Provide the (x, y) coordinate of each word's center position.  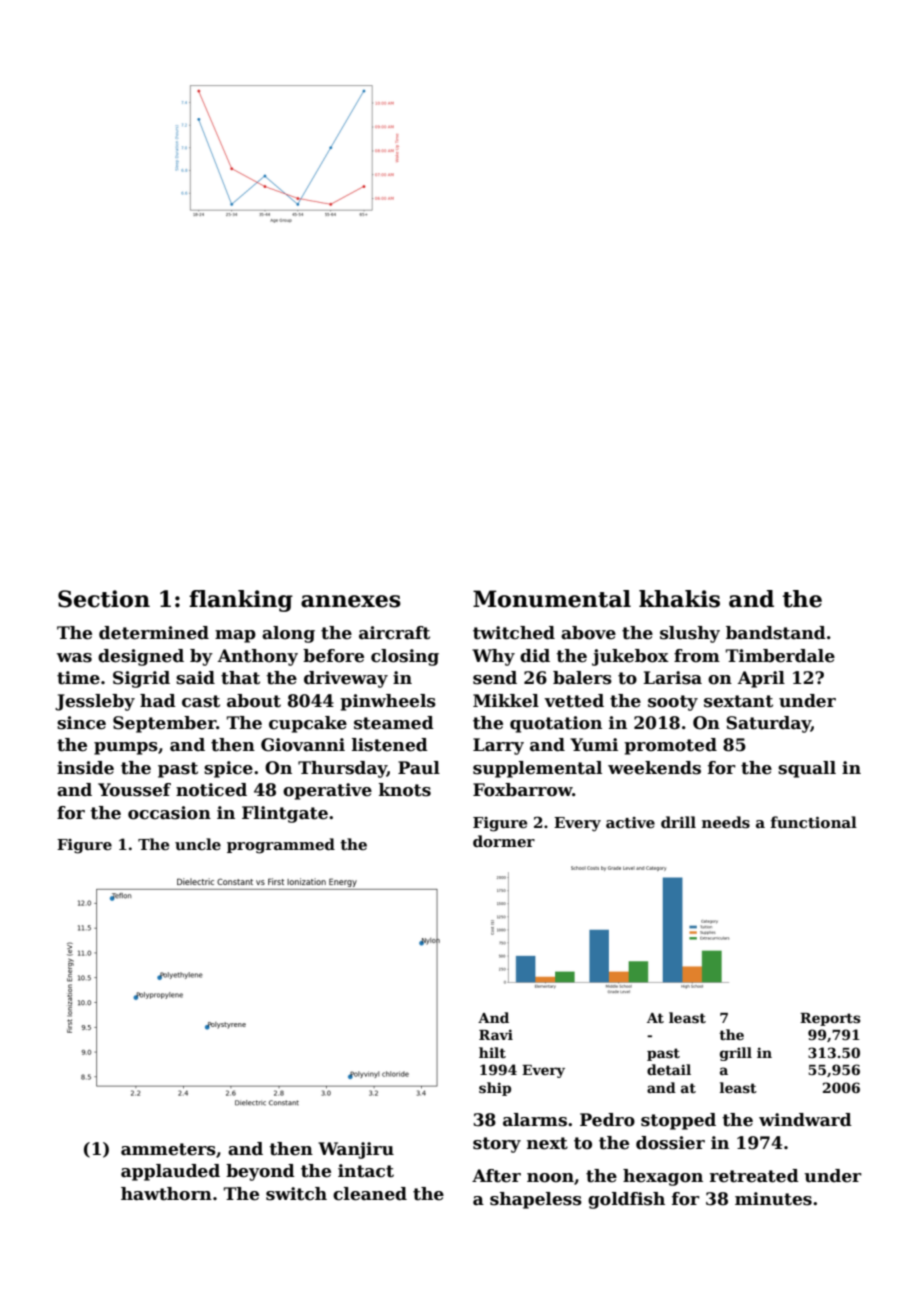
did (535, 656)
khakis (679, 599)
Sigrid (141, 679)
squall (807, 769)
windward (805, 1120)
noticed (211, 790)
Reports (830, 1019)
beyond (260, 1172)
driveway (346, 679)
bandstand (776, 633)
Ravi (496, 1034)
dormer (504, 841)
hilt (492, 1052)
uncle (198, 844)
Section (104, 599)
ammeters (168, 1149)
